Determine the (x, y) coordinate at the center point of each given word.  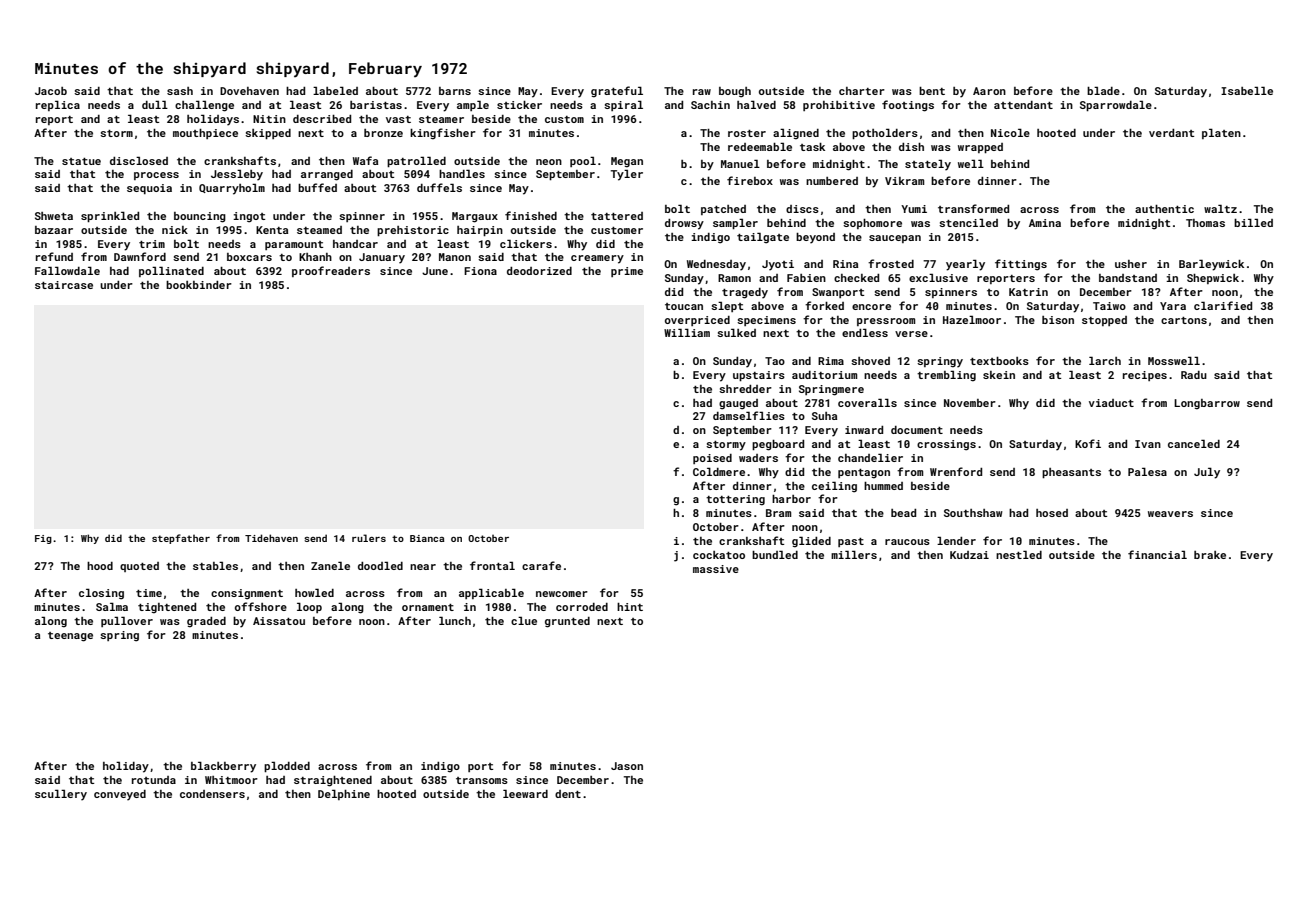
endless (865, 332)
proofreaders (331, 271)
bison (1058, 320)
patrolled (416, 161)
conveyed (120, 795)
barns (455, 91)
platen (1221, 133)
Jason (627, 766)
